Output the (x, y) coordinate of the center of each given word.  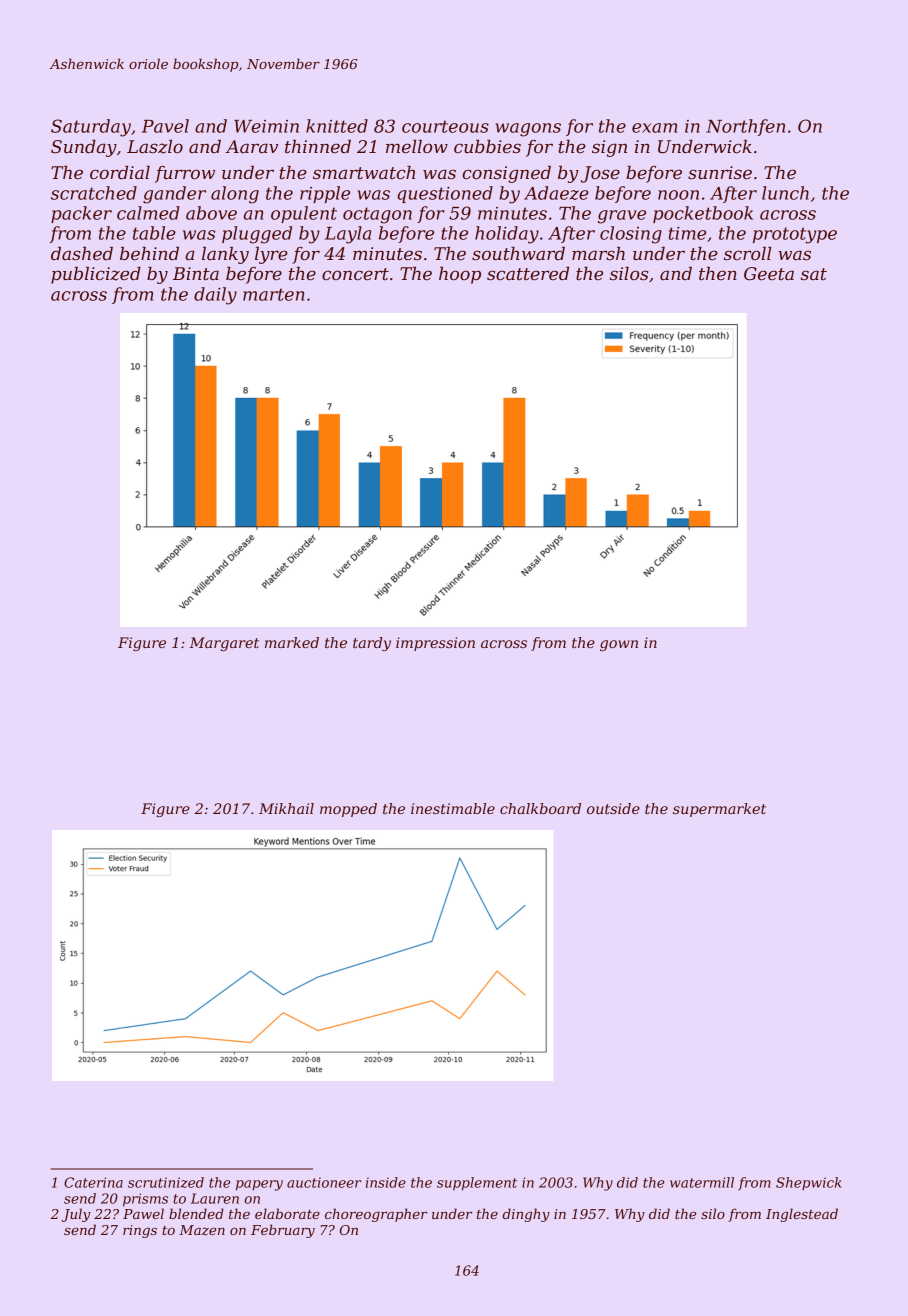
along (235, 195)
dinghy (526, 1215)
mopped (348, 810)
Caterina (93, 1182)
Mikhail (286, 808)
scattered (528, 274)
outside (613, 808)
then (718, 274)
